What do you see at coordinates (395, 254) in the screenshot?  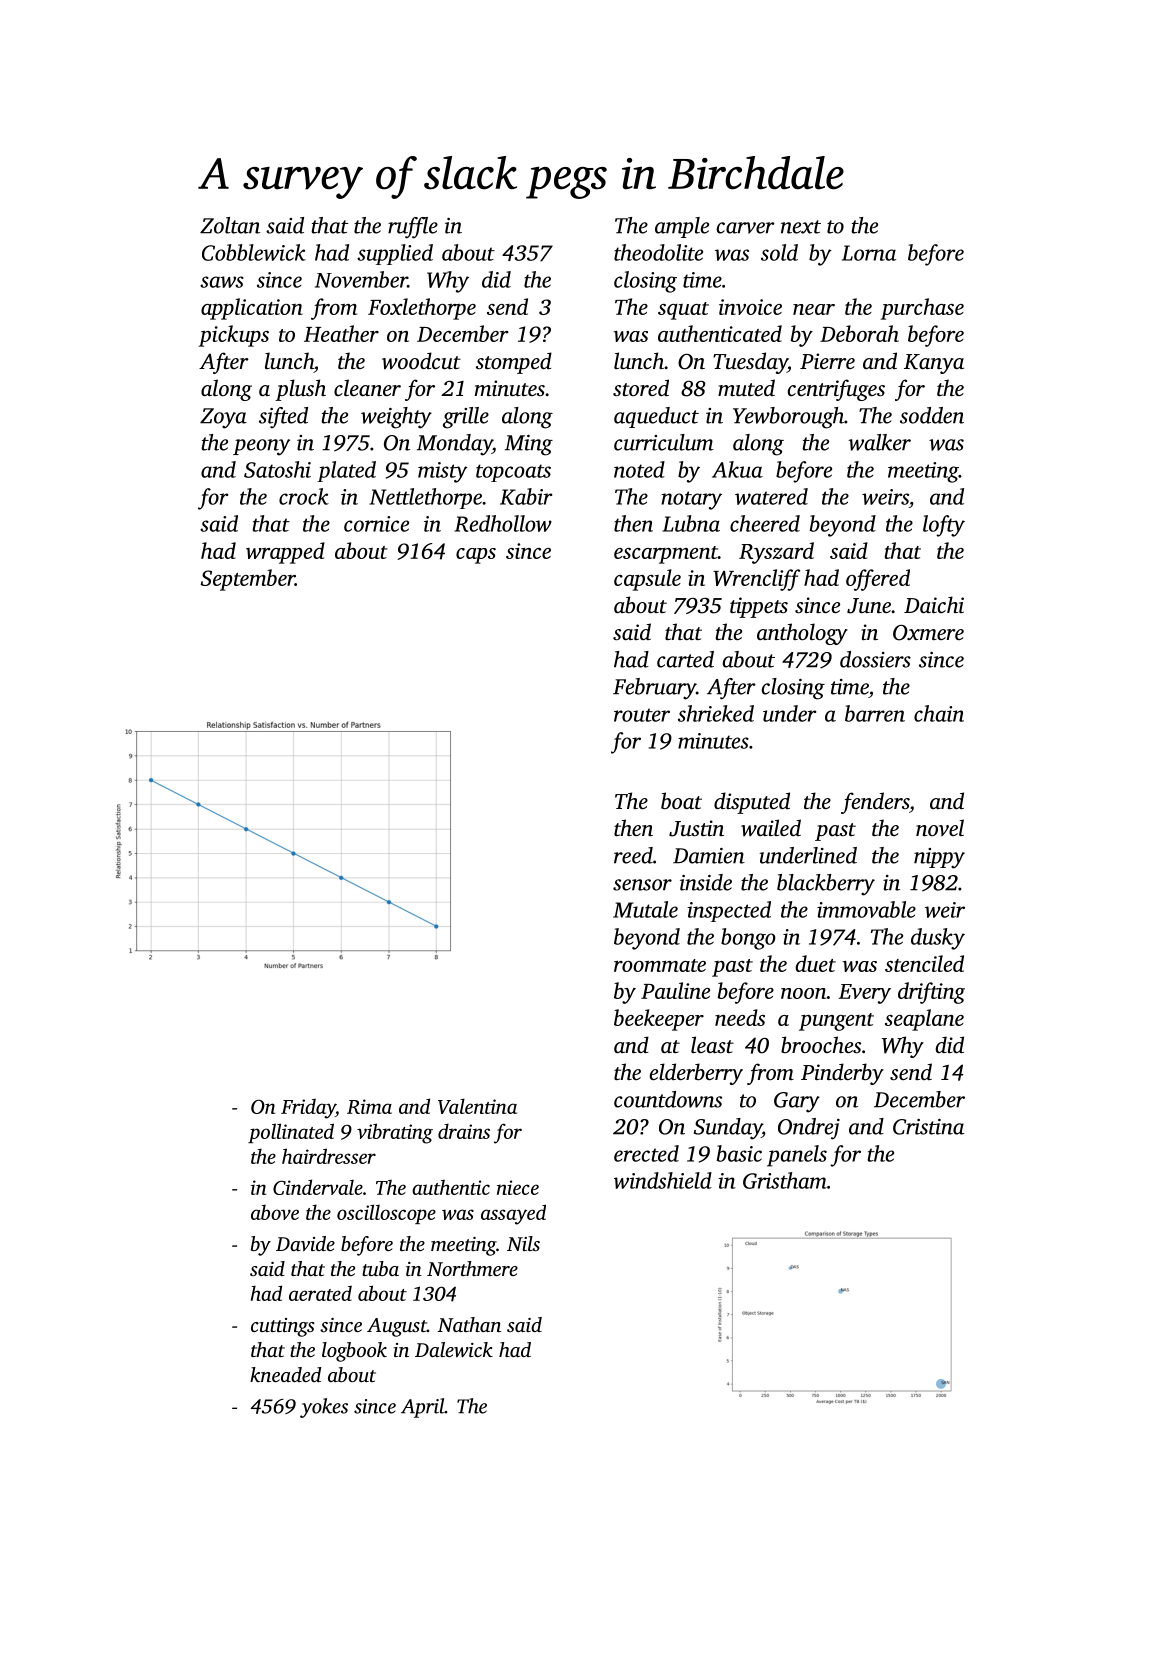 I see `supplied` at bounding box center [395, 254].
